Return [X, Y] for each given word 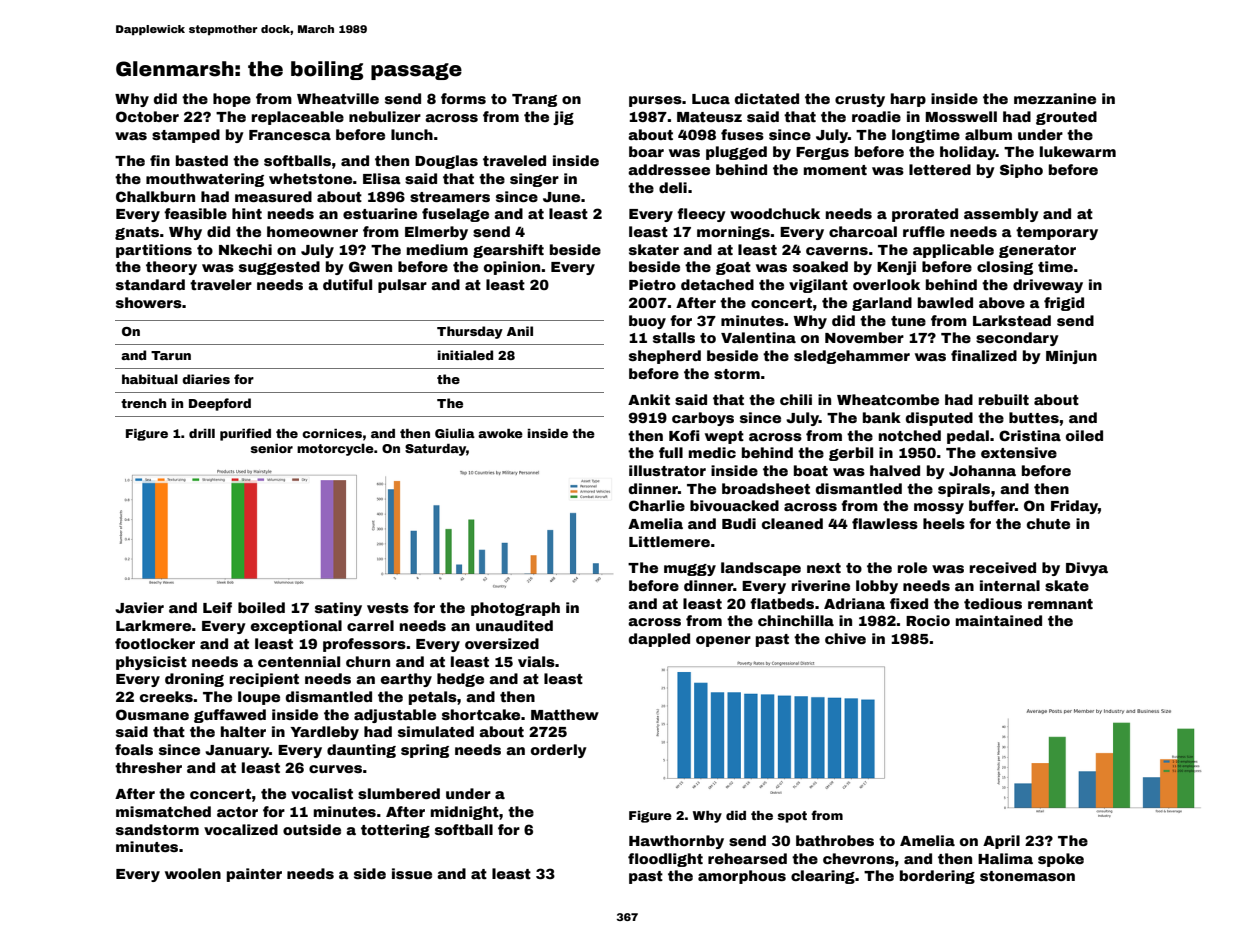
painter [254, 875]
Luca [711, 99]
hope [232, 100]
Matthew [565, 714]
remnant [1060, 604]
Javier [139, 607]
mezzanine [1055, 98]
